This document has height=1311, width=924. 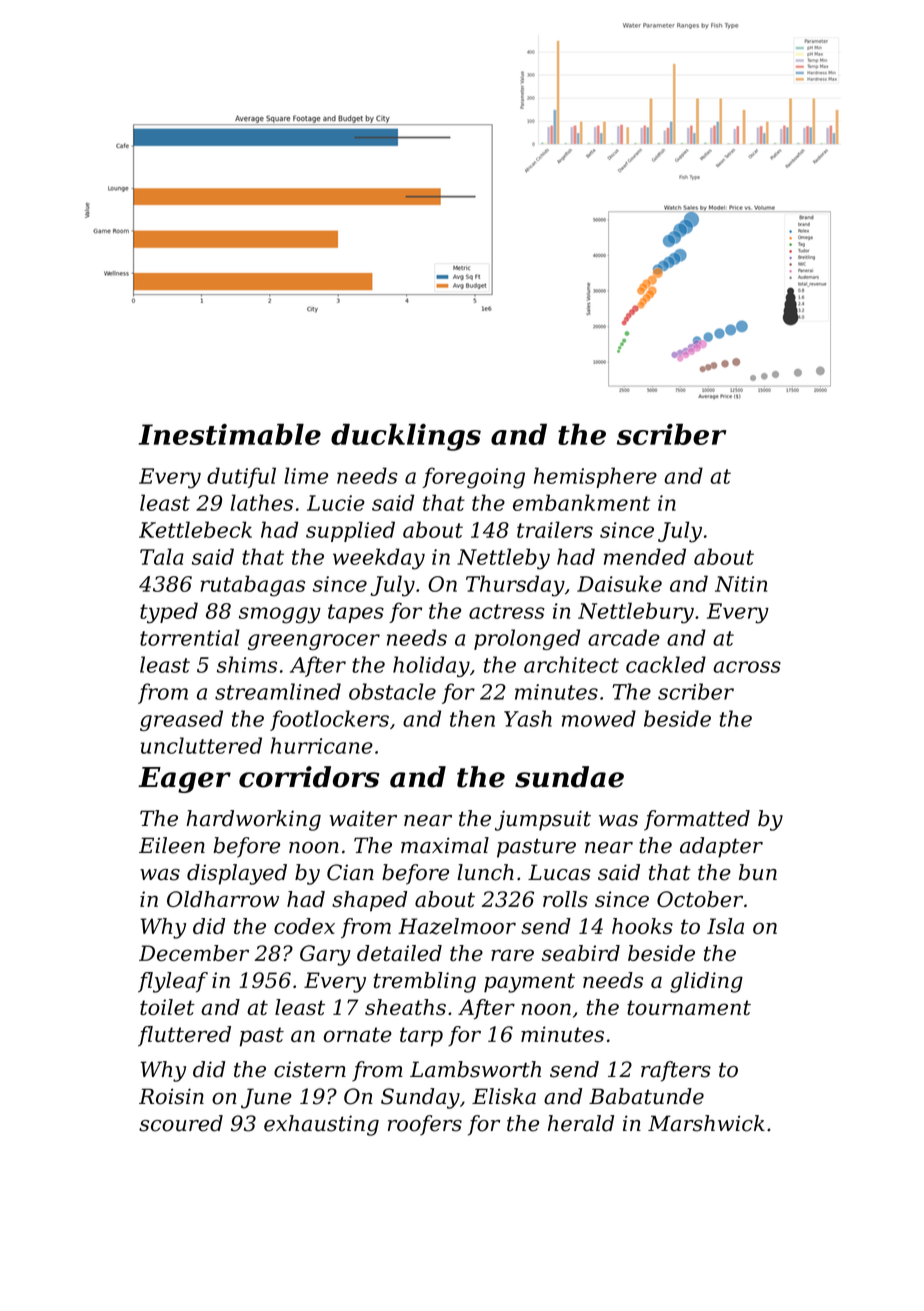 What do you see at coordinates (504, 1096) in the document?
I see `Eliska` at bounding box center [504, 1096].
